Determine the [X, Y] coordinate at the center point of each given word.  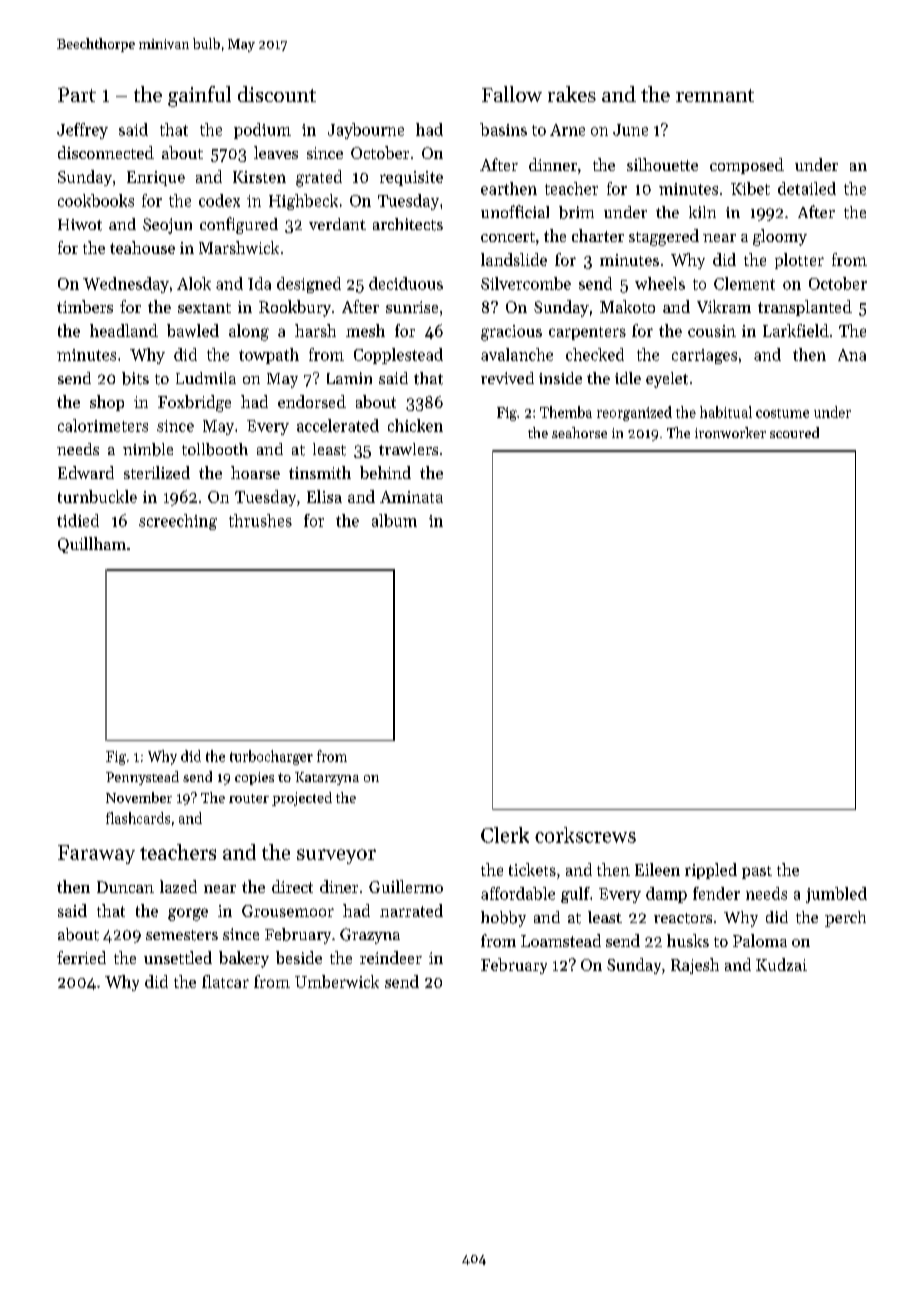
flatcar [225, 981]
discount [277, 94]
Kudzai [781, 964]
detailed [807, 188]
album [394, 520]
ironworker [730, 432]
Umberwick [337, 981]
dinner [553, 164]
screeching [178, 522]
